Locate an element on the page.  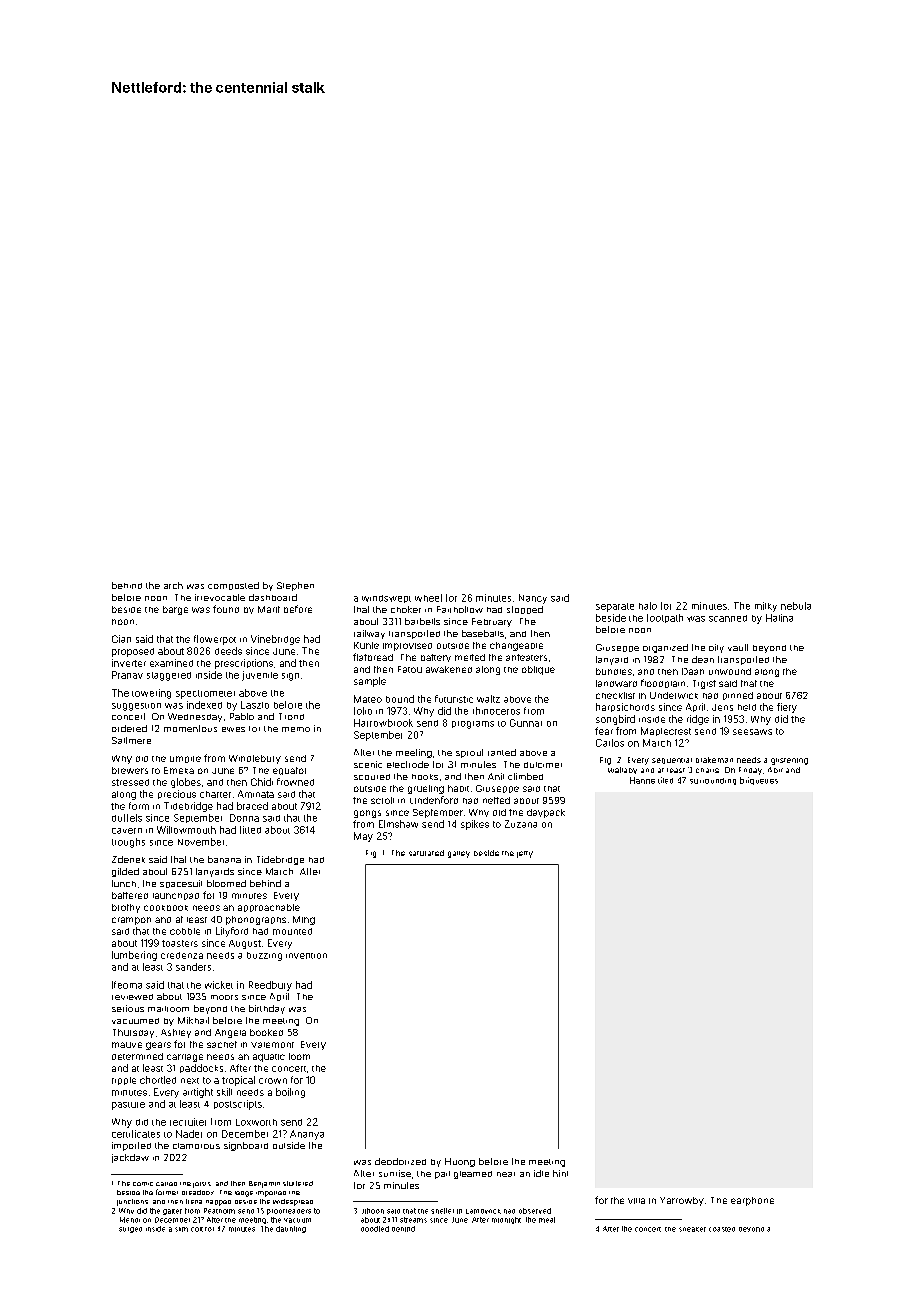
fitted is located at coordinates (250, 830).
